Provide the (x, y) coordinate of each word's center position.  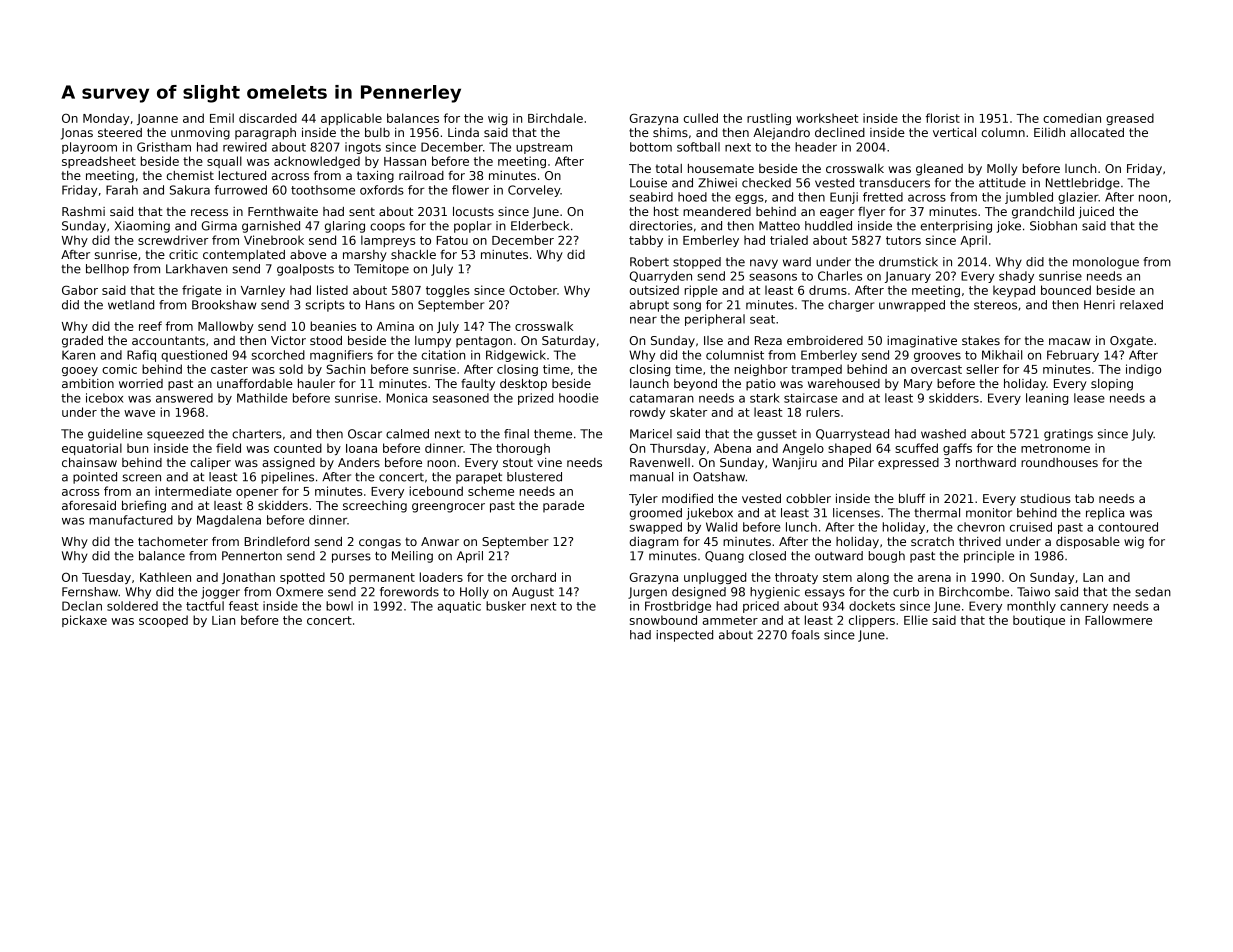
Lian (223, 620)
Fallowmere (1118, 620)
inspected (684, 636)
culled (700, 118)
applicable (351, 119)
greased (1130, 119)
